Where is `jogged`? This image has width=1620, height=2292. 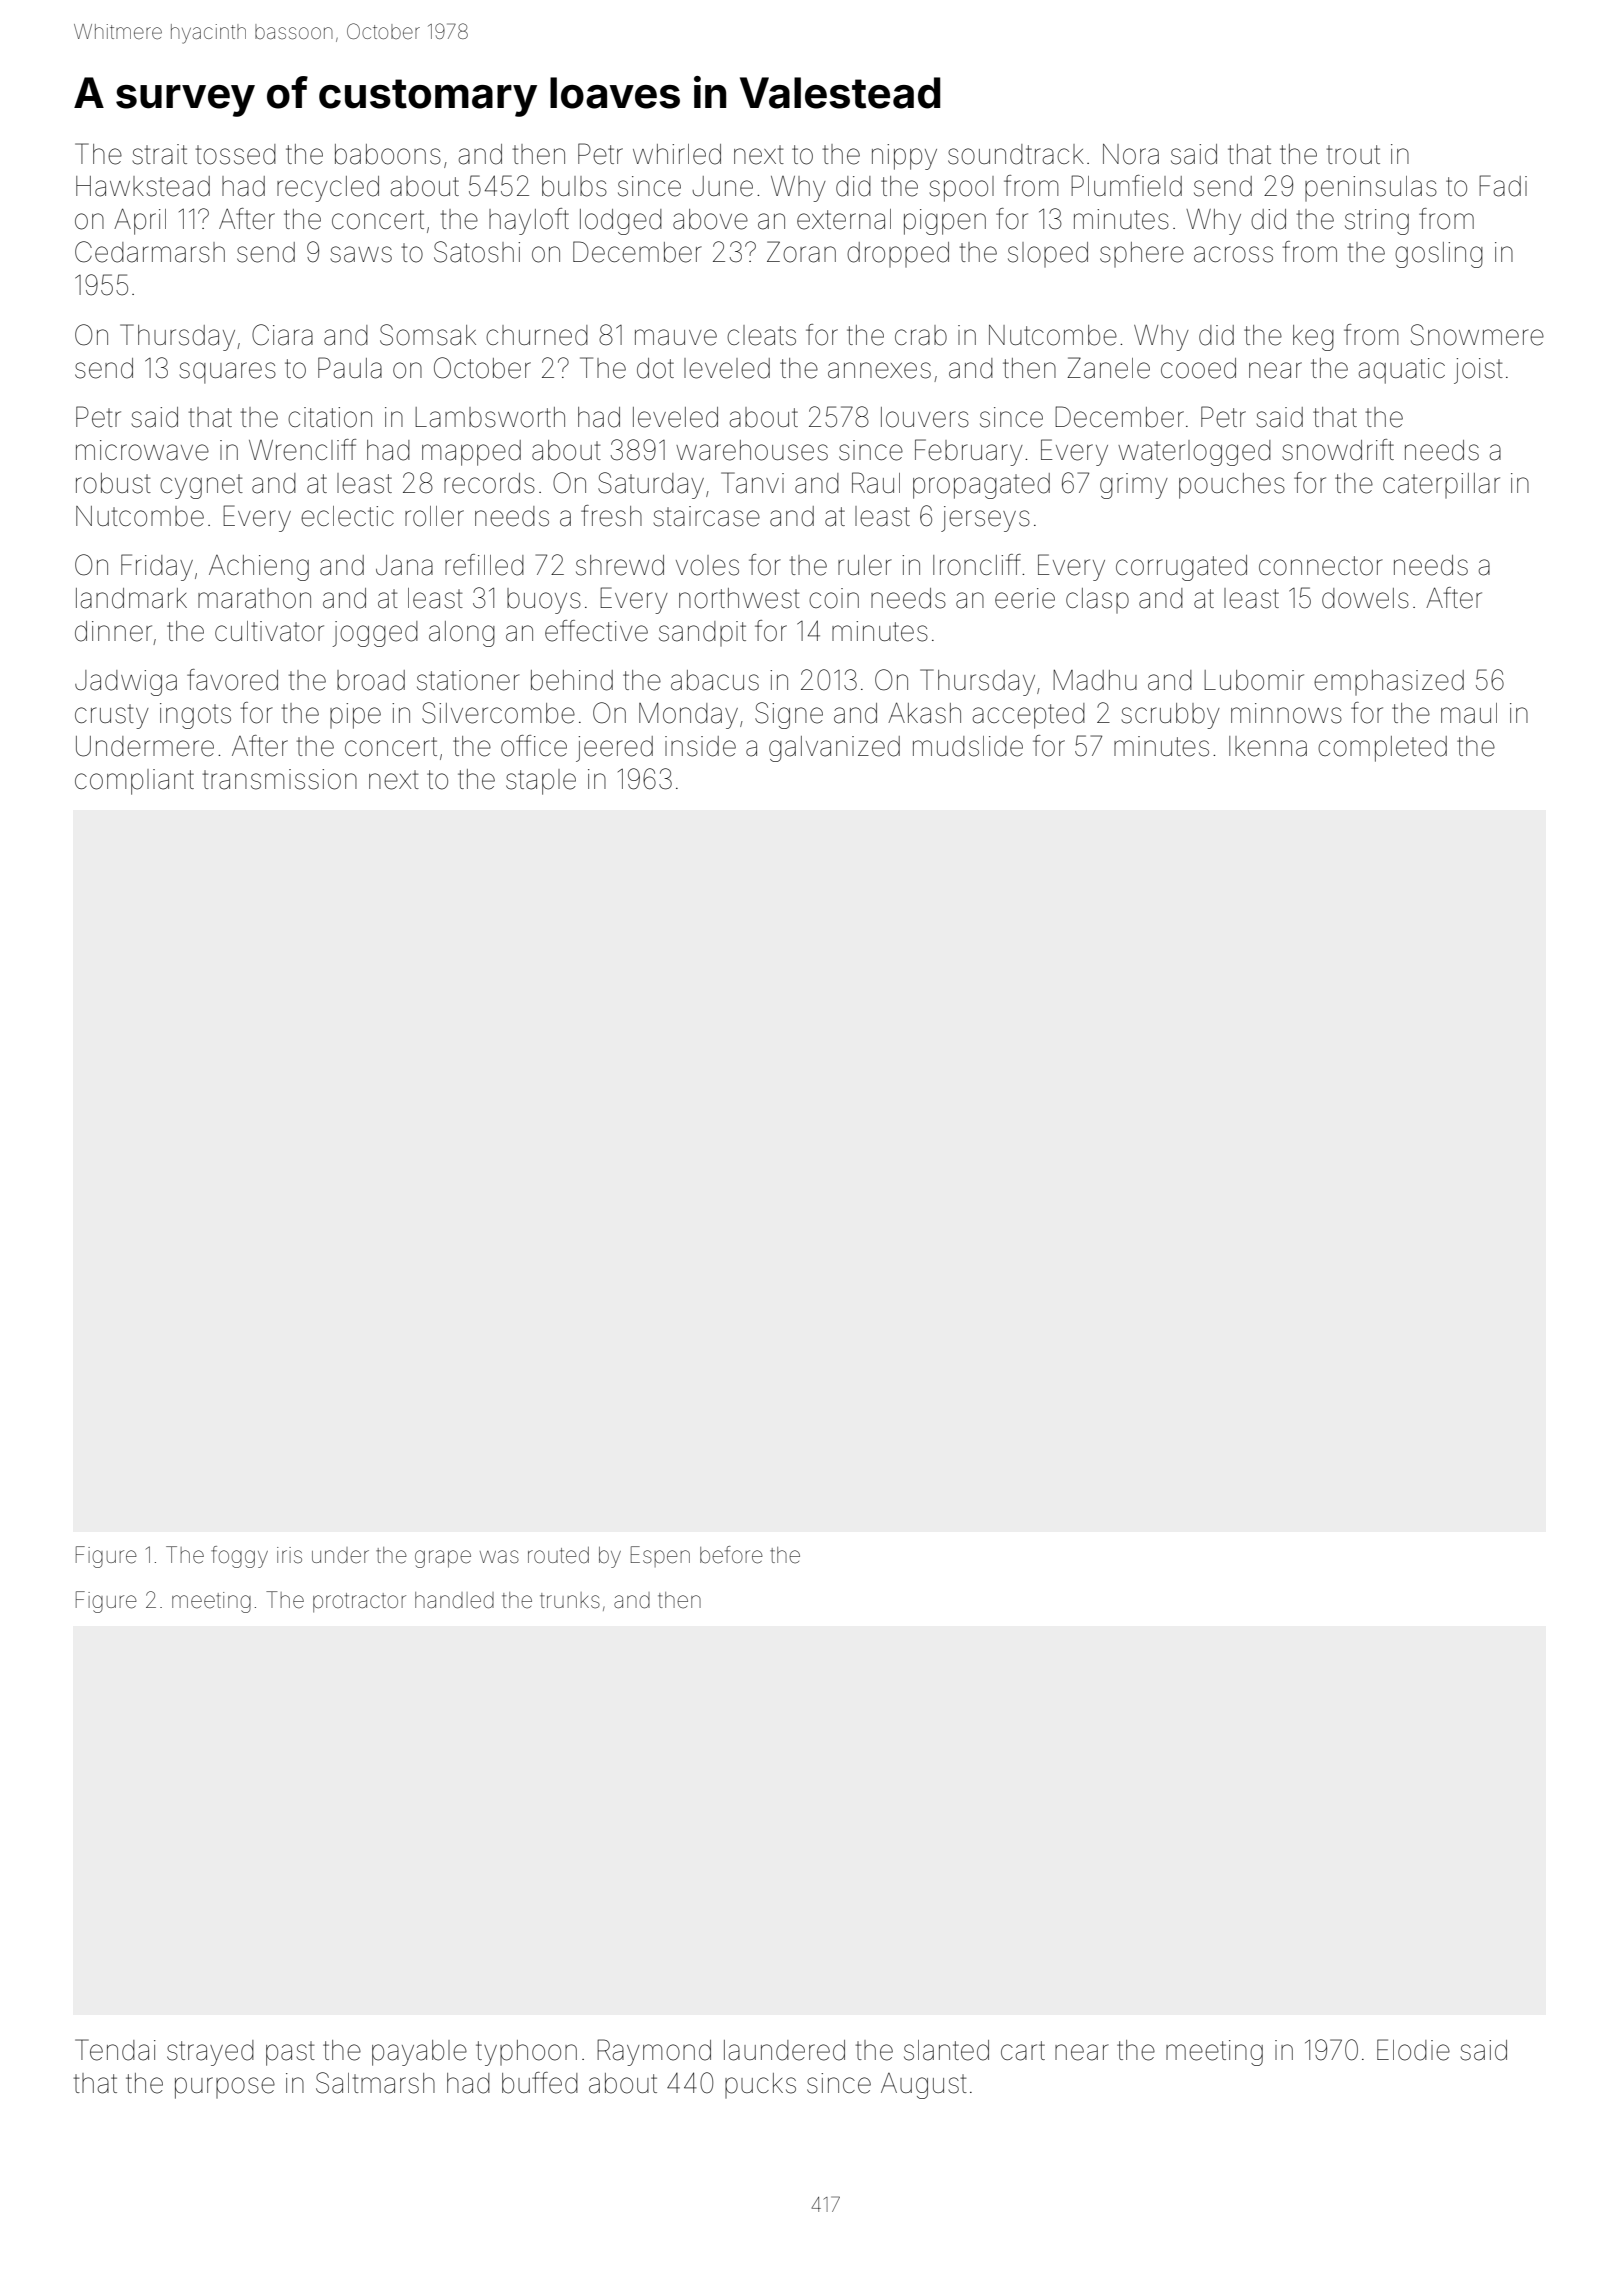 jogged is located at coordinates (375, 634).
